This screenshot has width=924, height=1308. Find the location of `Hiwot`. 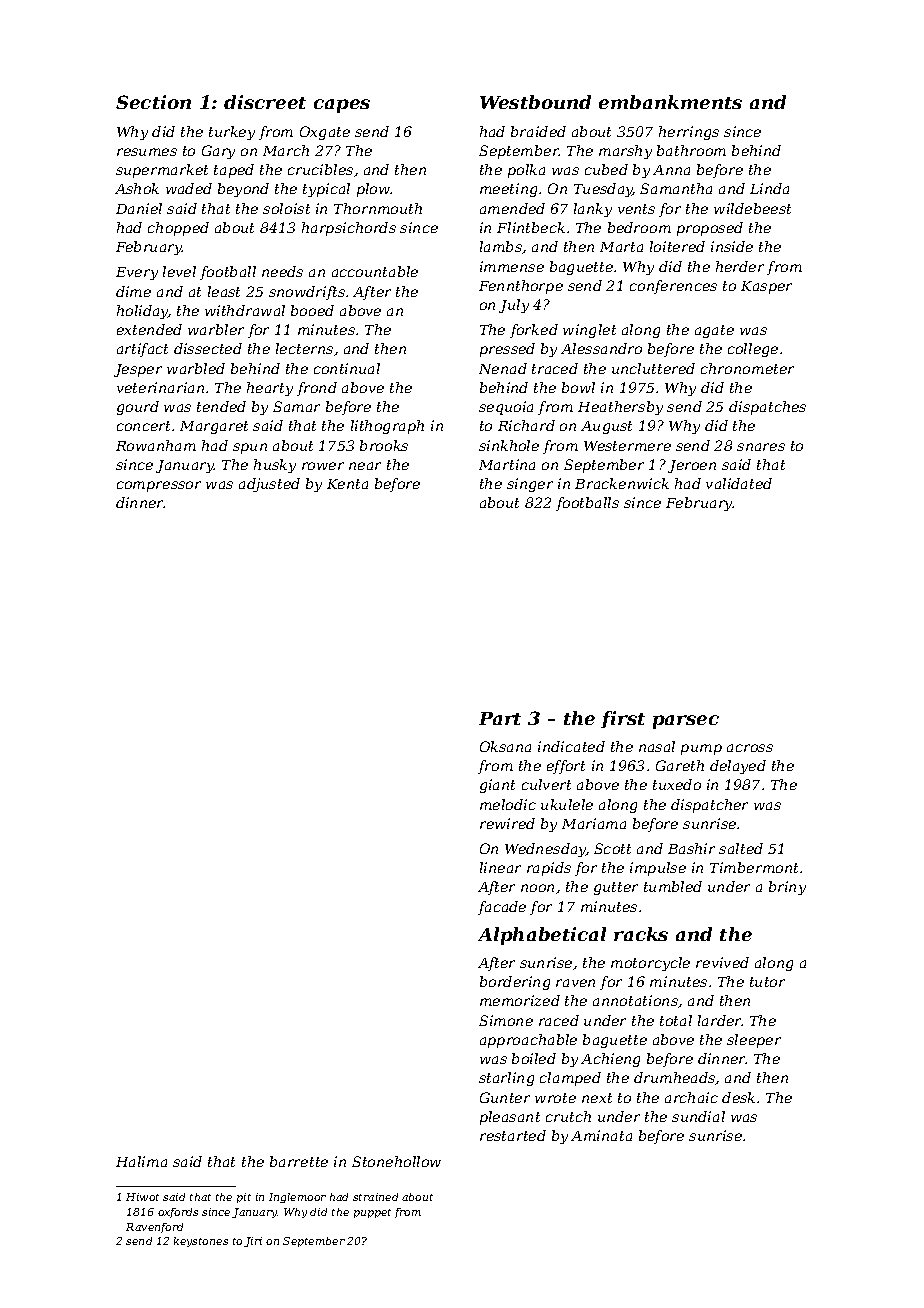

Hiwot is located at coordinates (142, 1197).
